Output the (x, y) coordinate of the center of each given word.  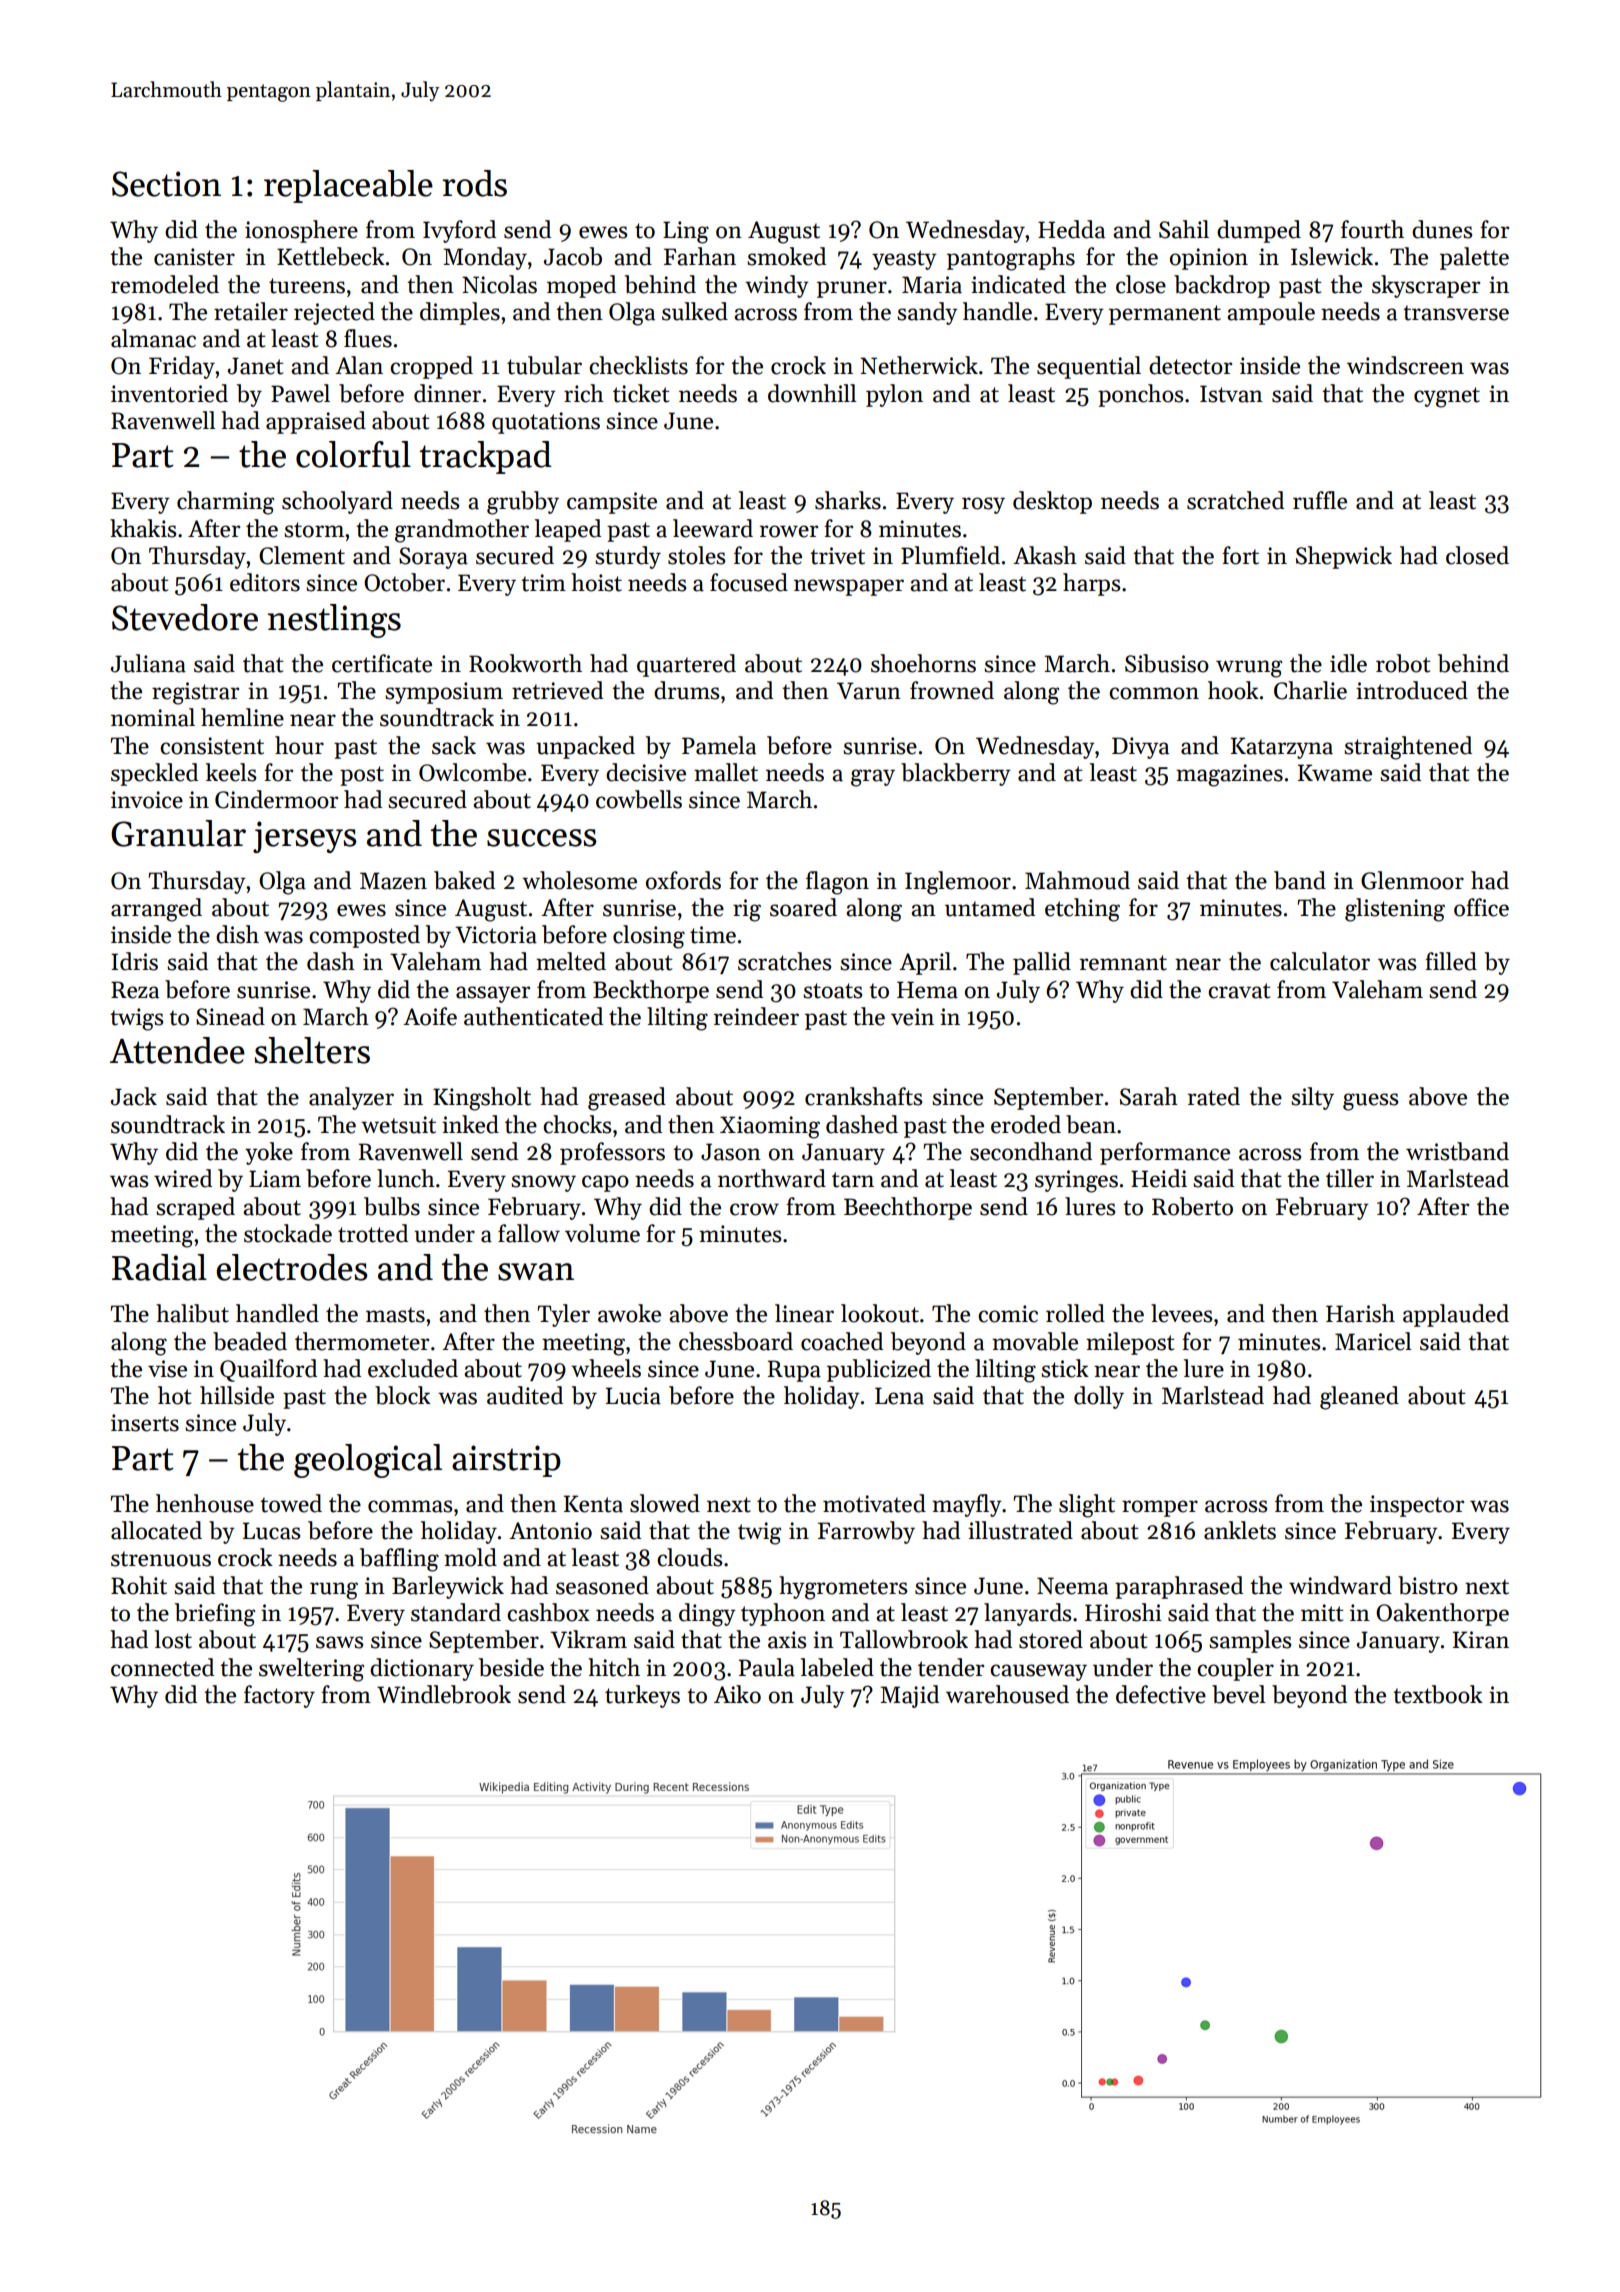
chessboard (736, 1341)
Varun (869, 691)
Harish (1360, 1313)
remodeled (165, 284)
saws (339, 1642)
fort (1240, 555)
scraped (195, 1208)
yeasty (904, 260)
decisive (646, 772)
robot (1403, 663)
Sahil (1184, 229)
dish (237, 934)
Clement (302, 555)
